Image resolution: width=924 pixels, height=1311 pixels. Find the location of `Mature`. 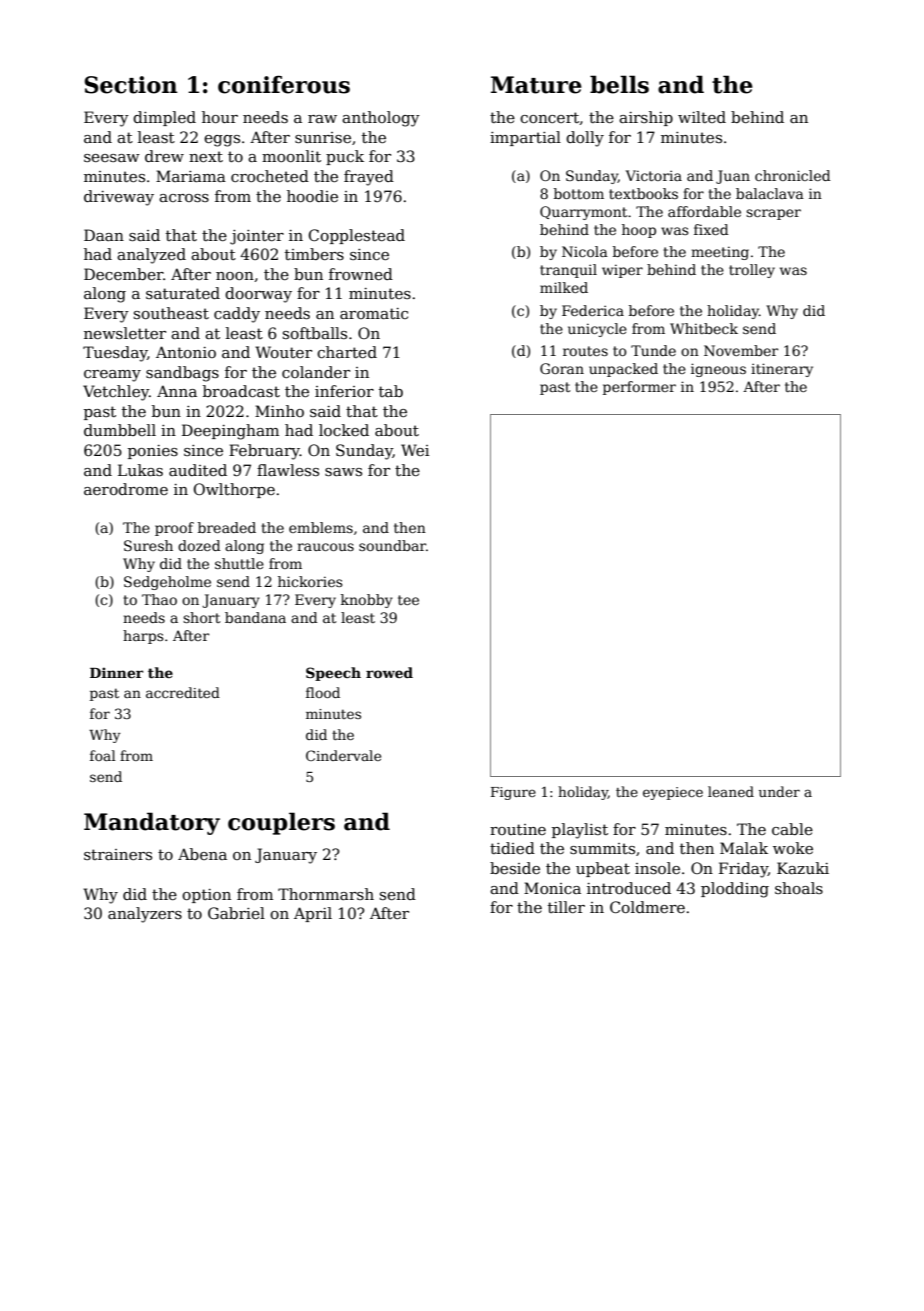

Mature is located at coordinates (536, 85).
